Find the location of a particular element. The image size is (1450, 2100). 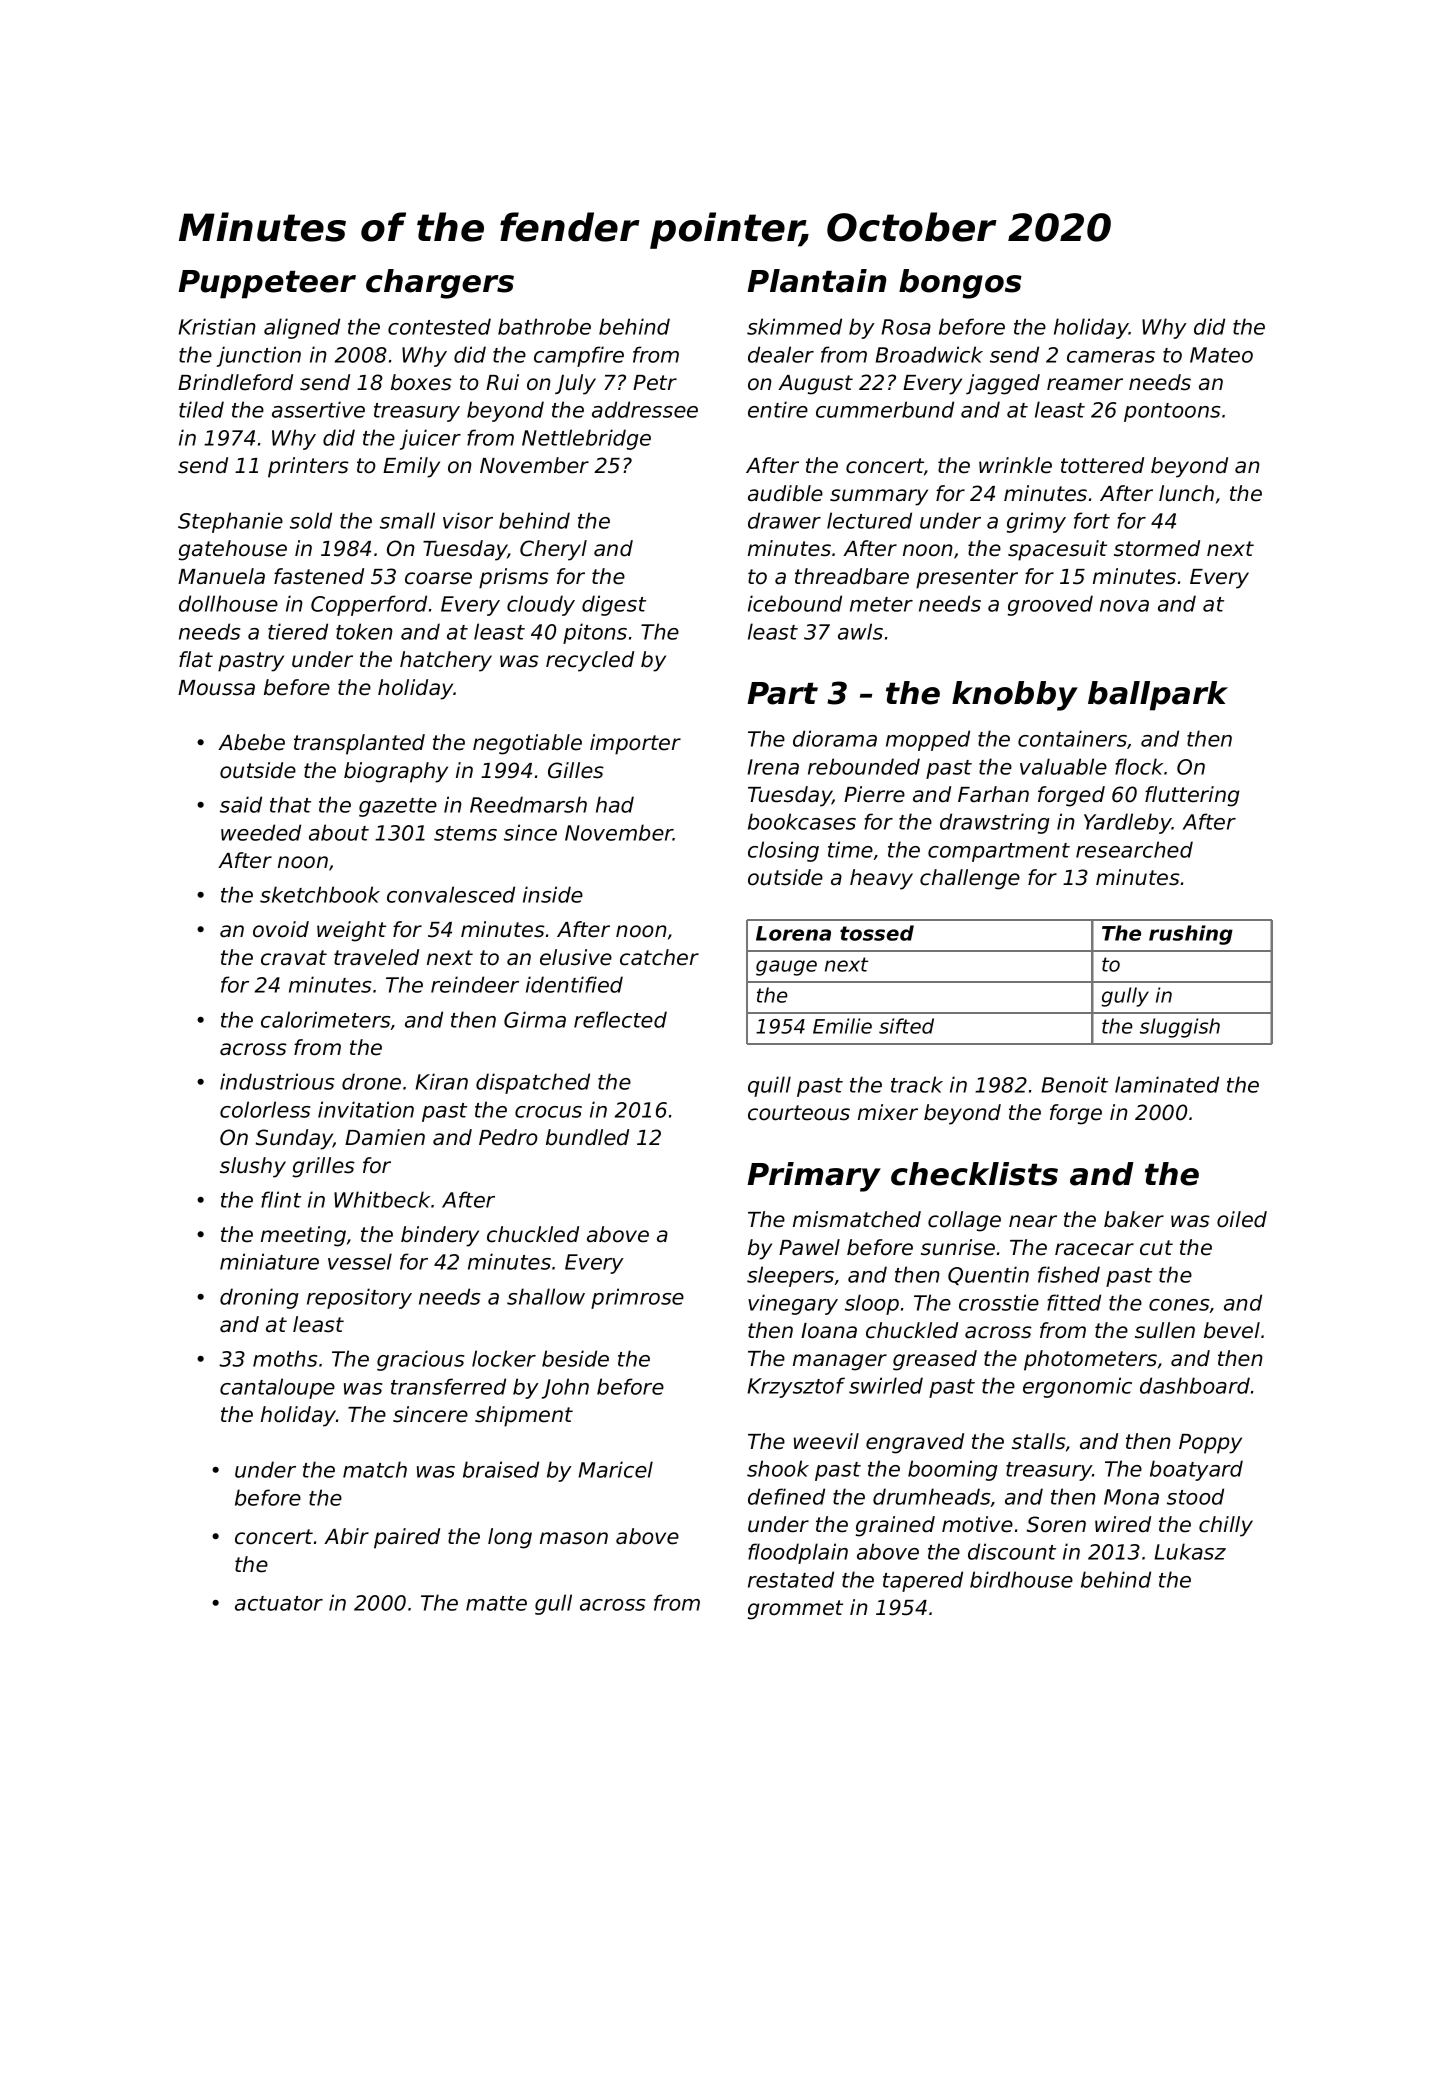

drawstring is located at coordinates (995, 823).
